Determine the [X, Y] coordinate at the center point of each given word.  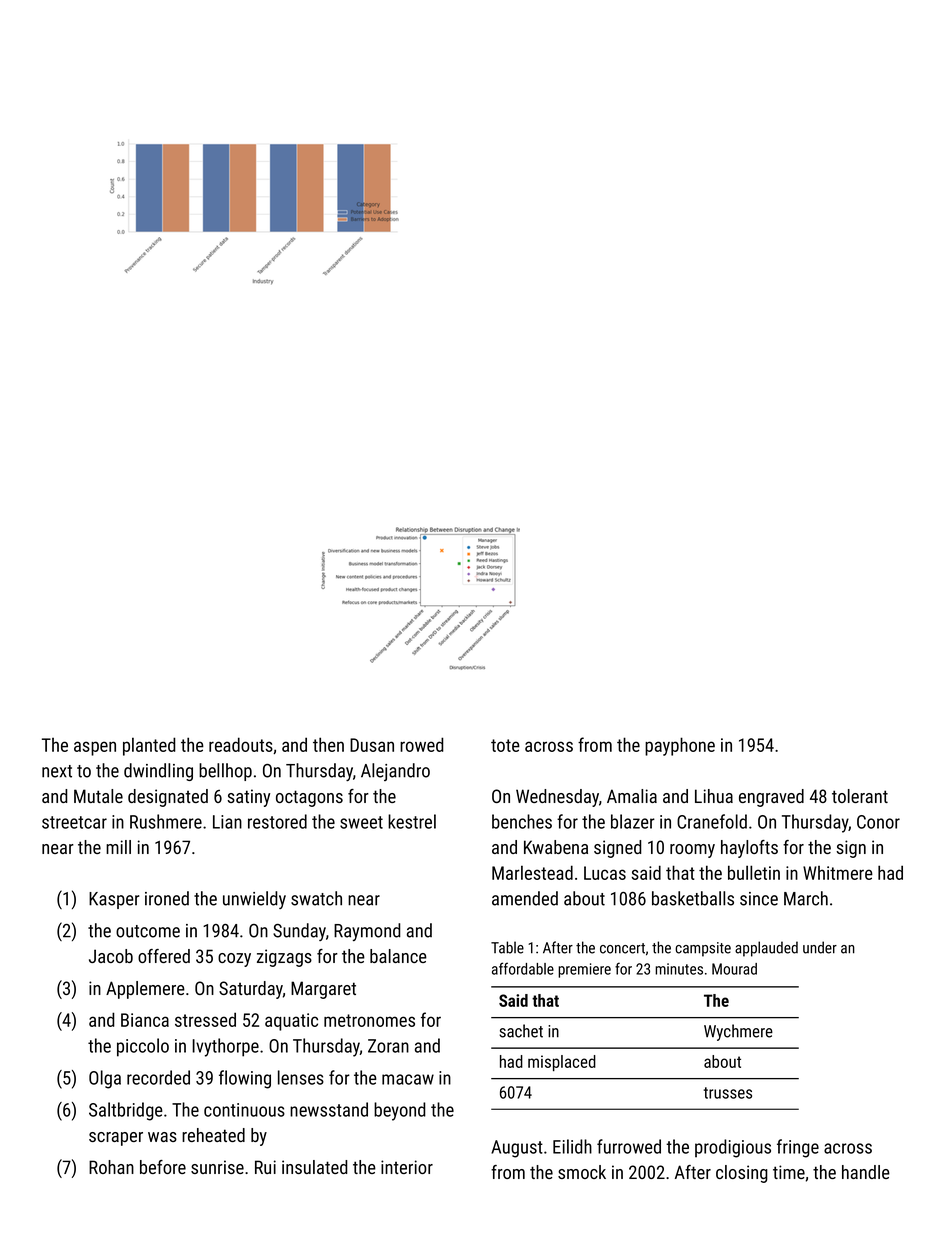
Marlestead [532, 872]
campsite [703, 949]
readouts [241, 744]
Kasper [114, 900]
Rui [265, 1167]
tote [505, 745]
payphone [680, 746]
